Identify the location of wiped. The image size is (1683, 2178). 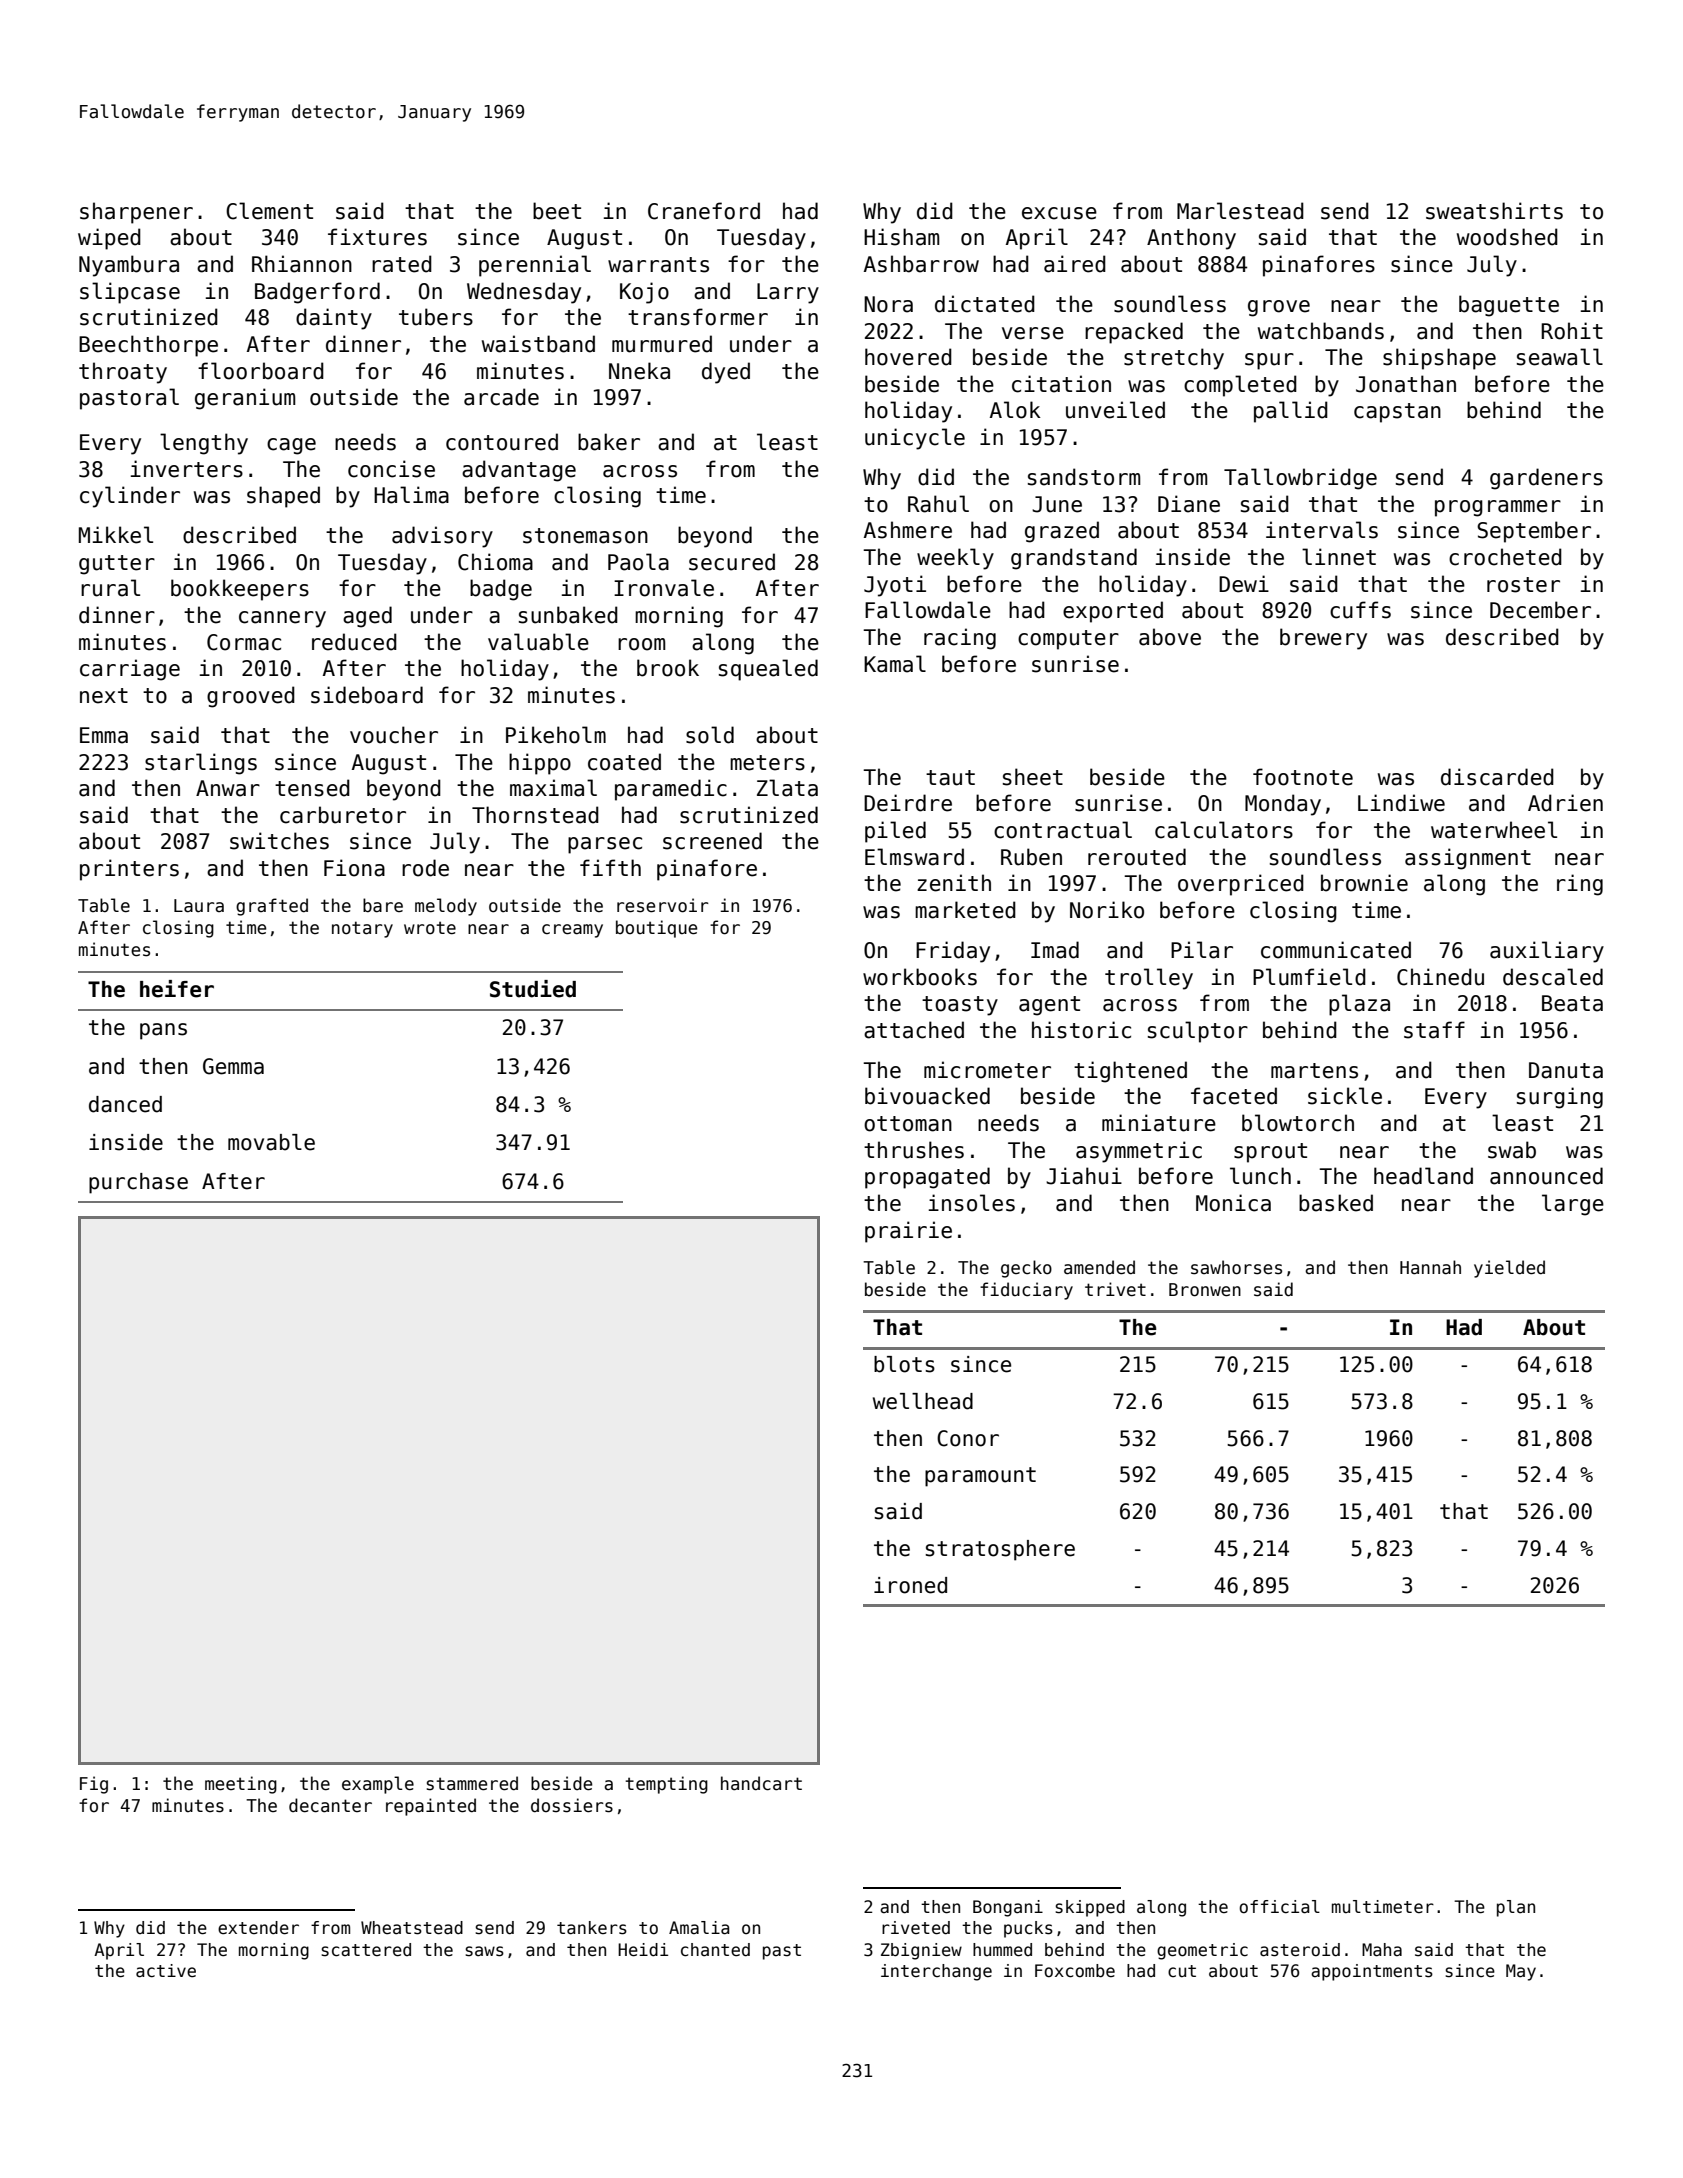
(109, 239).
